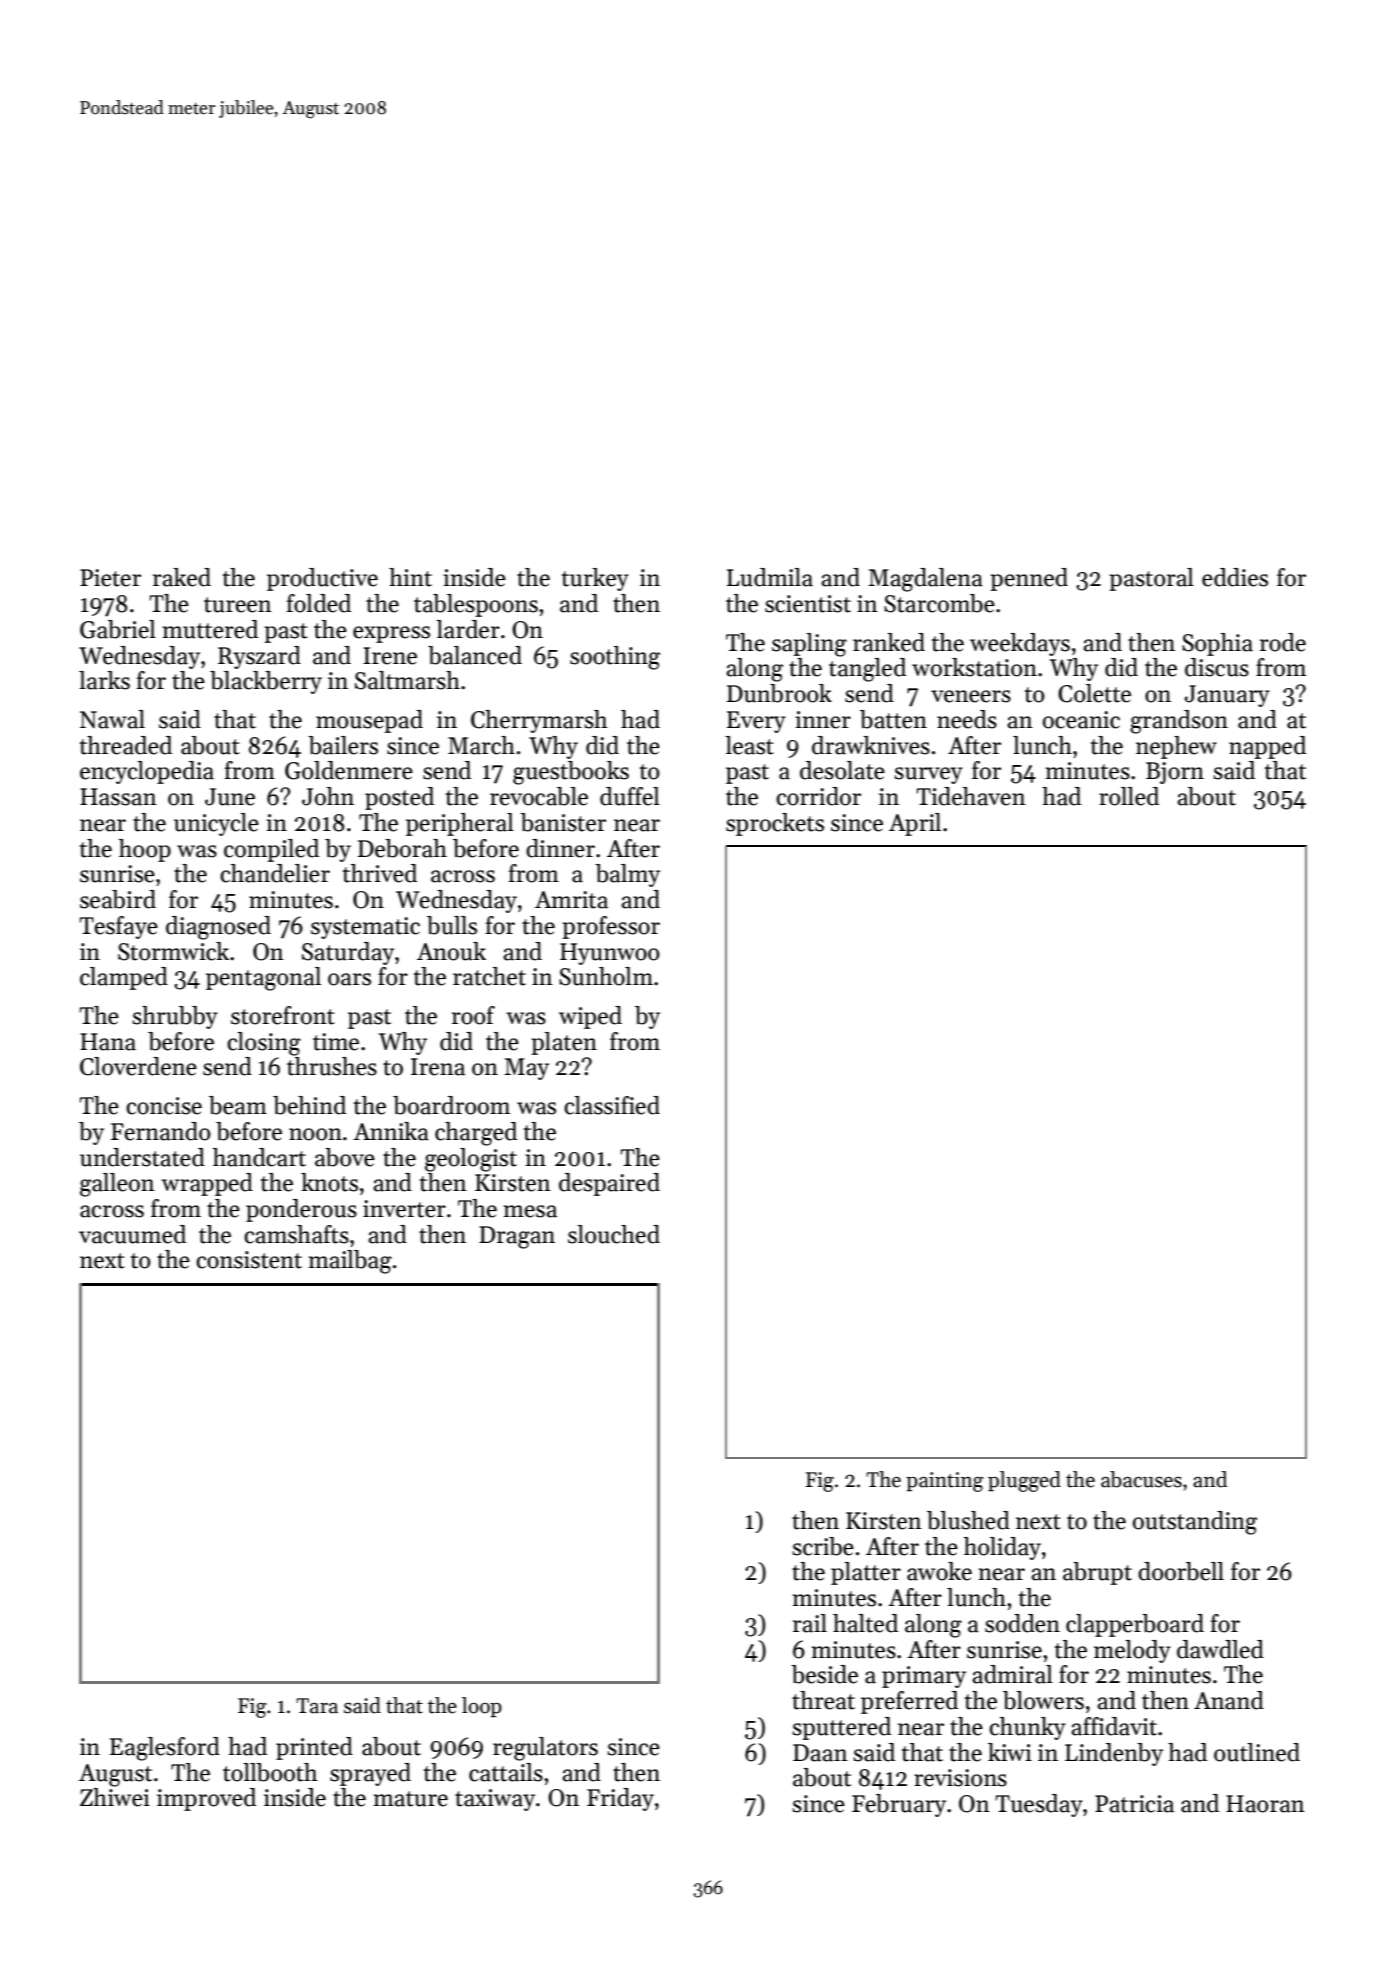 The height and width of the screenshot is (1969, 1386). Describe the element at coordinates (915, 824) in the screenshot. I see `April` at that location.
